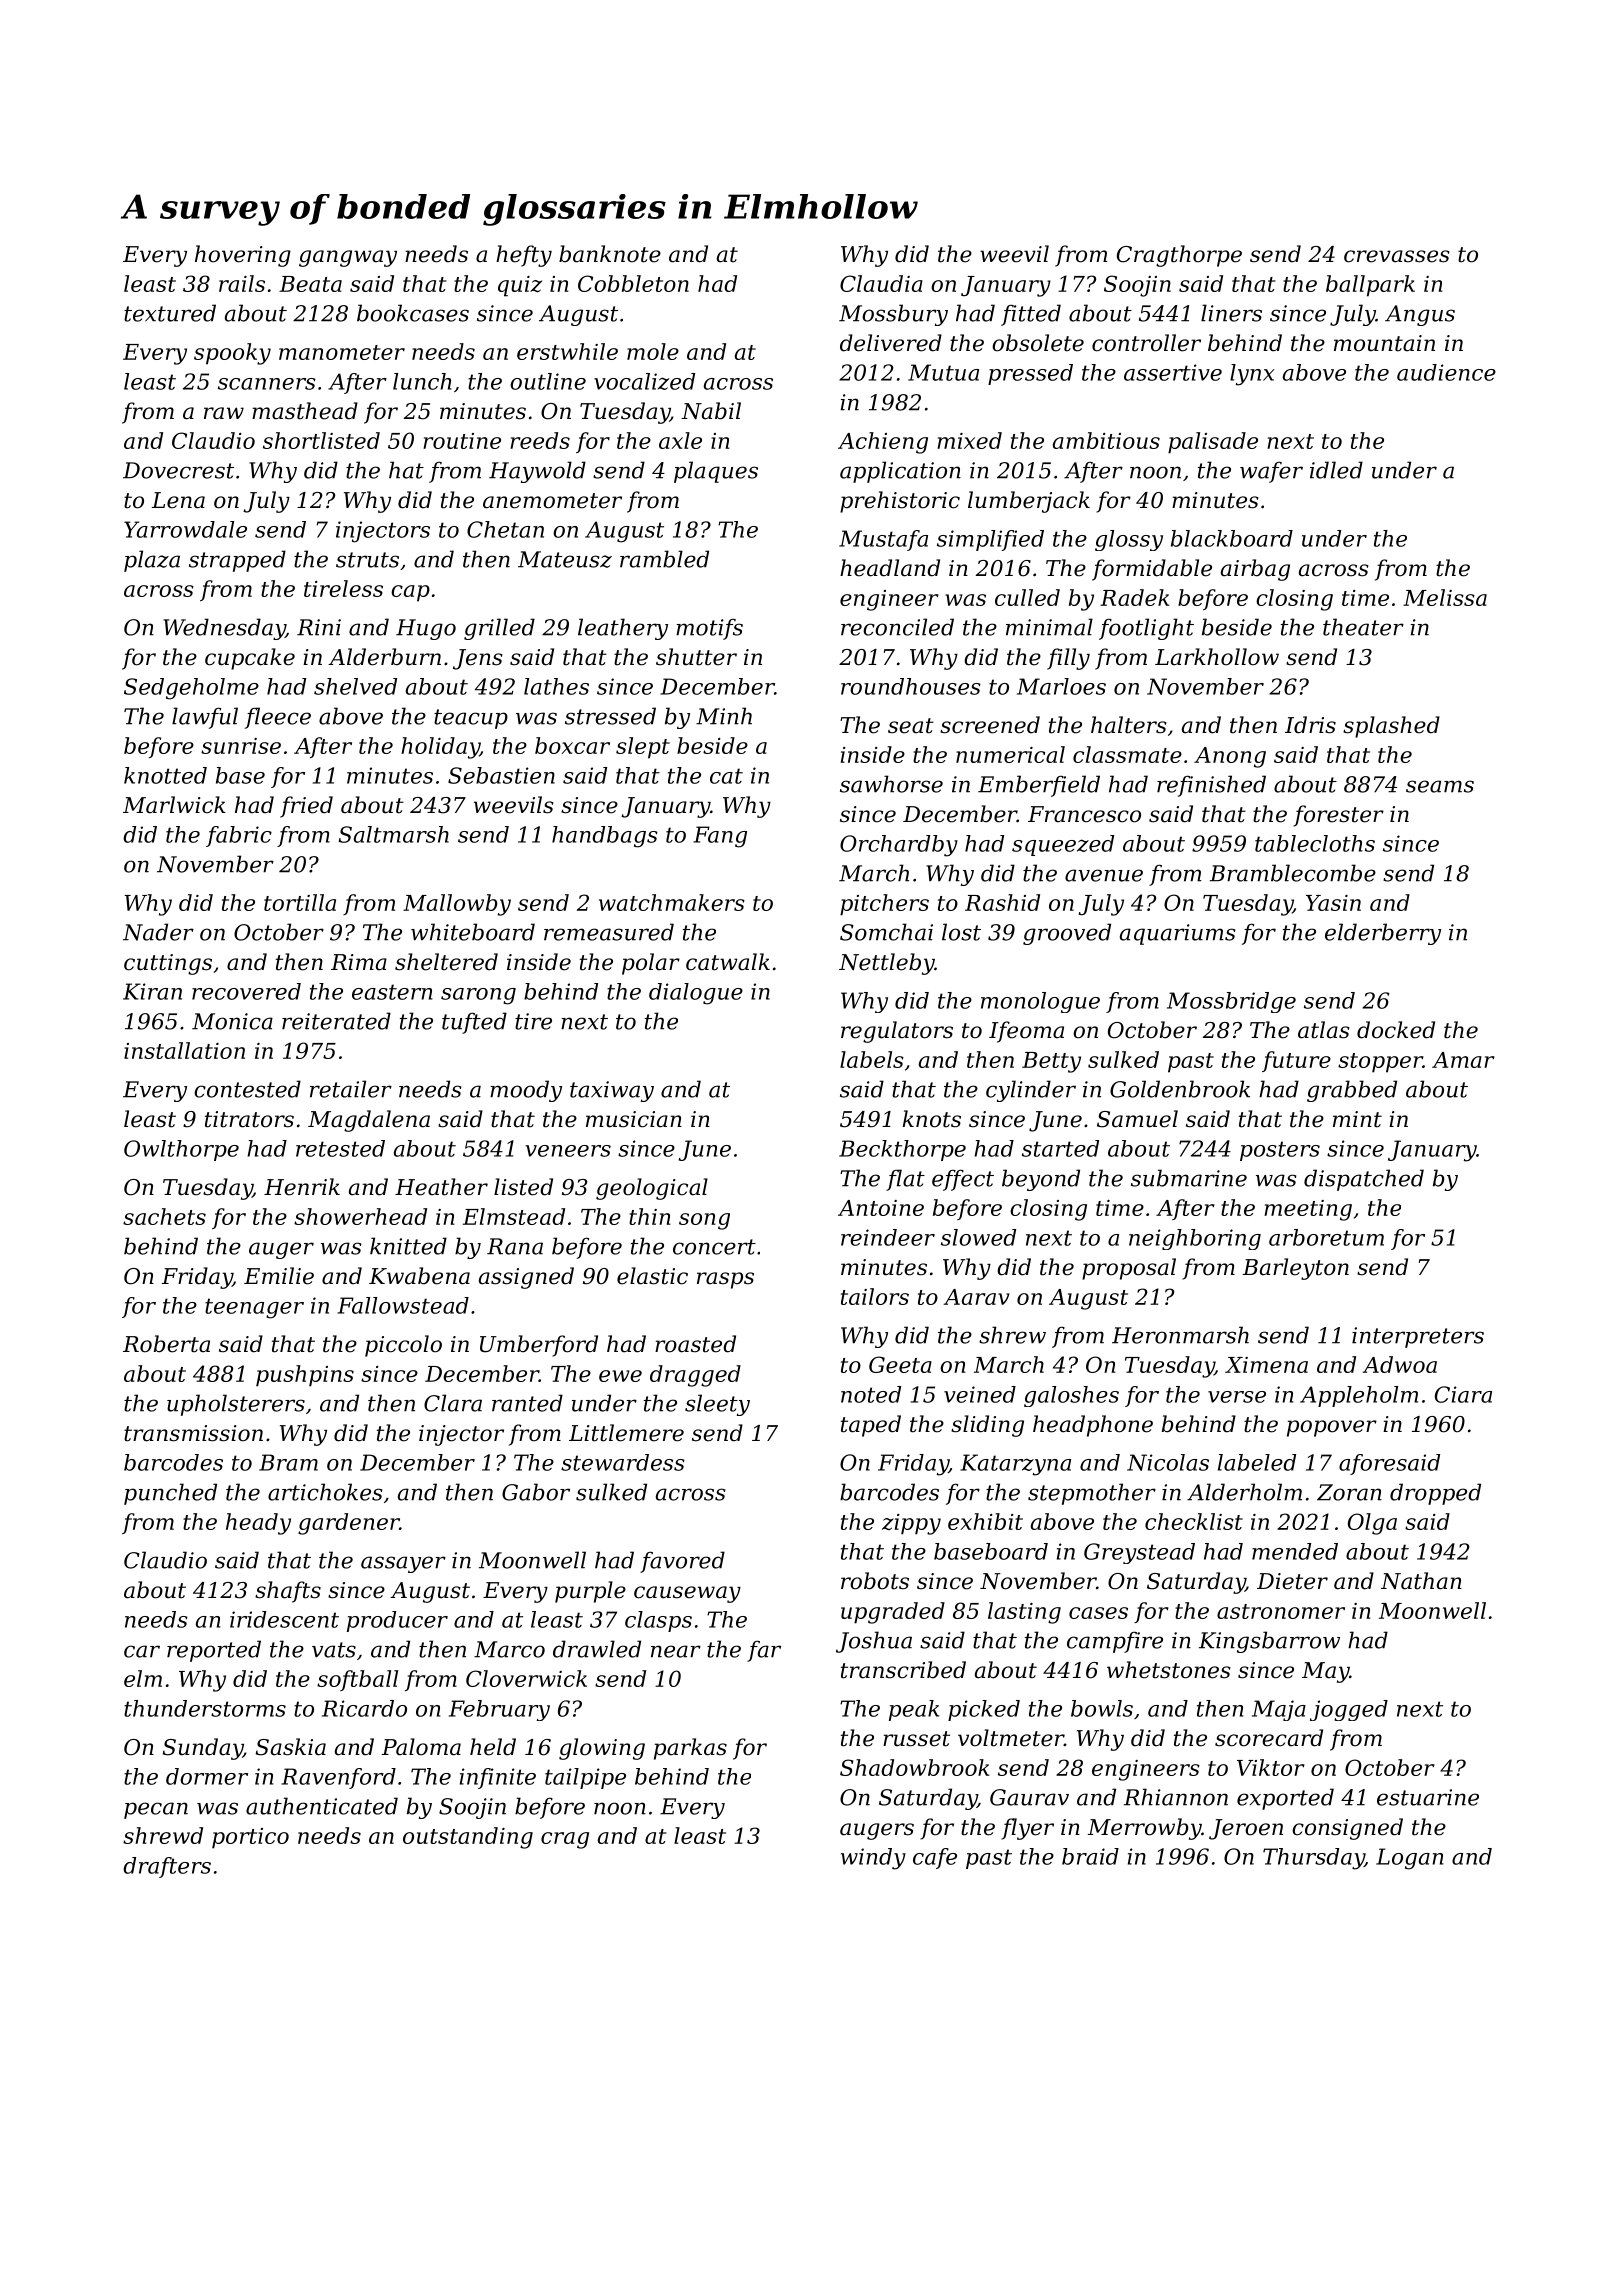 The width and height of the screenshot is (1620, 2292). What do you see at coordinates (1397, 256) in the screenshot?
I see `crevasses` at bounding box center [1397, 256].
